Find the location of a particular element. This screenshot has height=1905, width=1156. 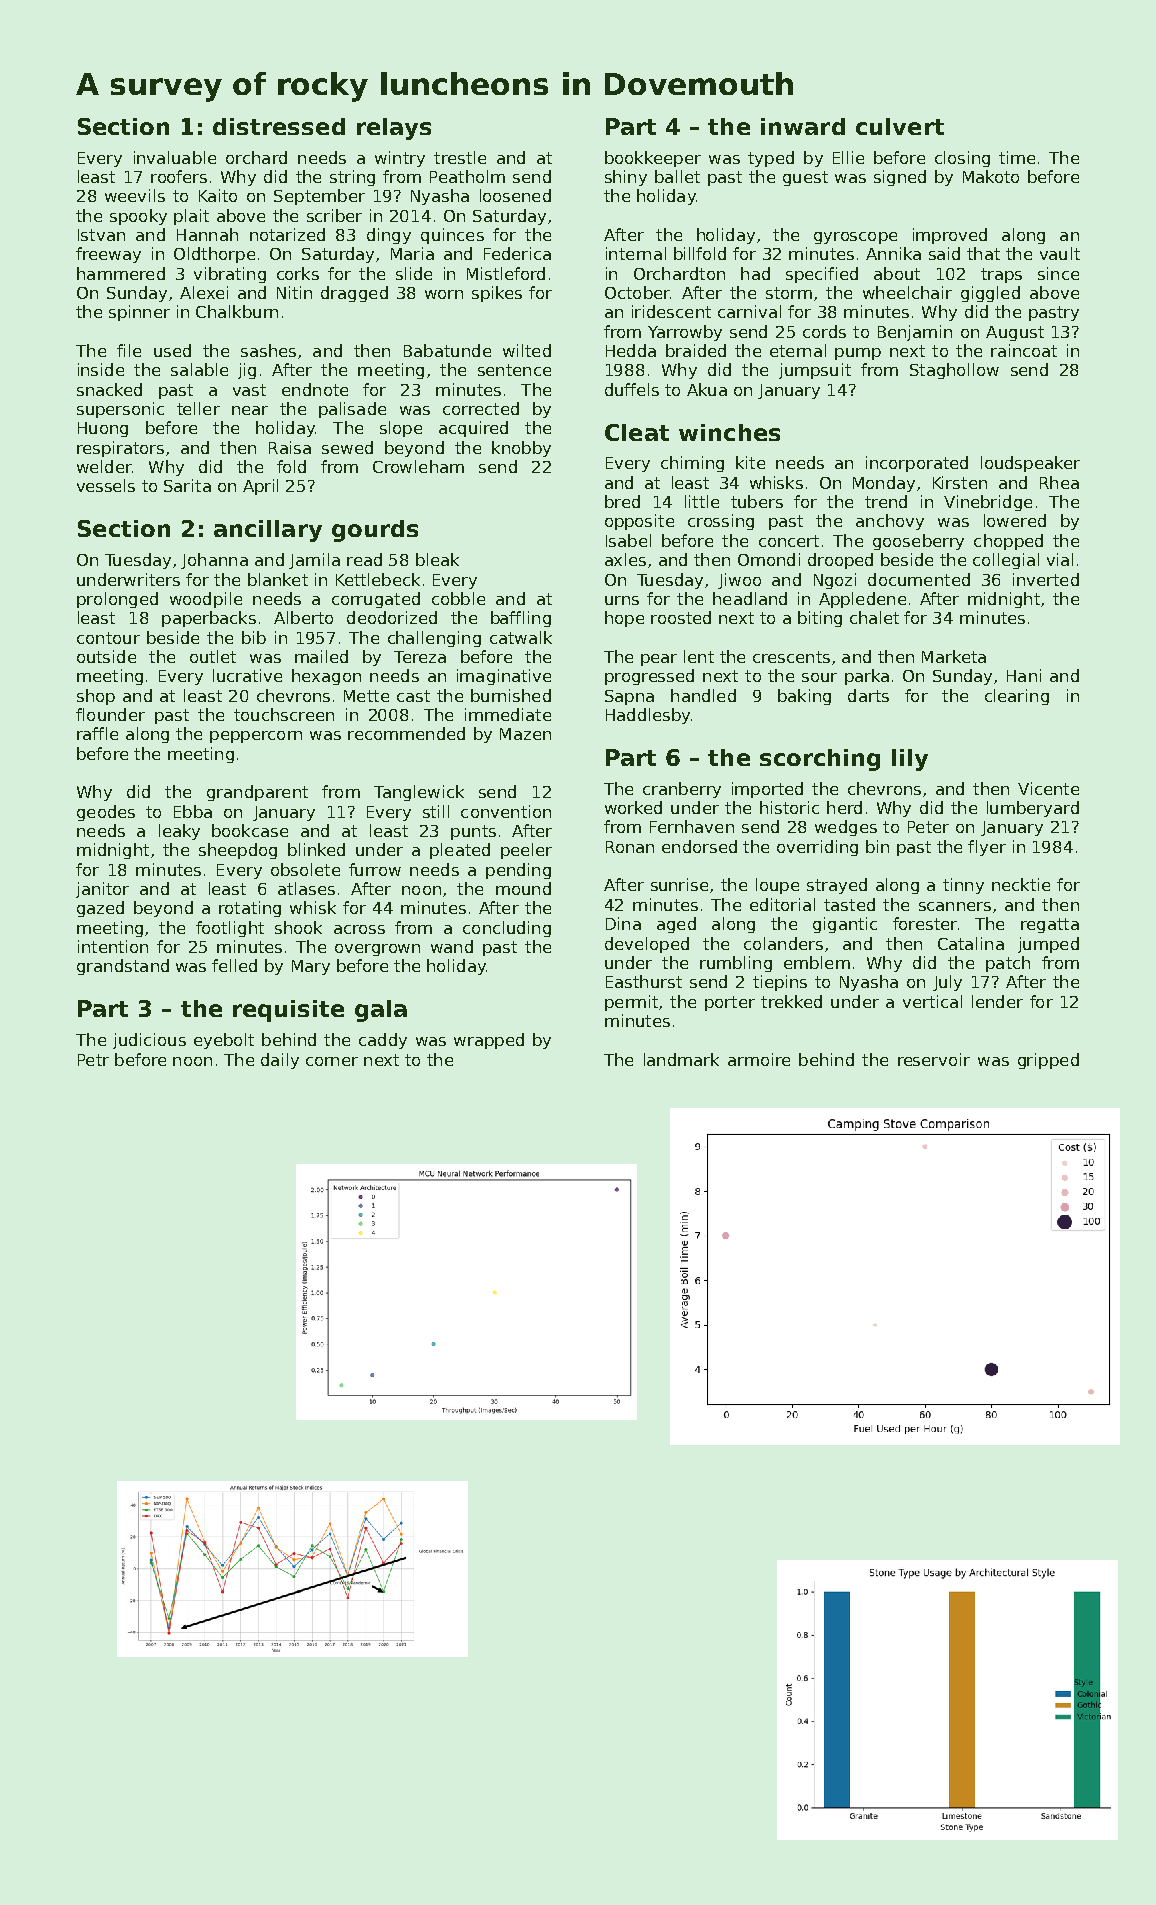

Makoto is located at coordinates (991, 176).
